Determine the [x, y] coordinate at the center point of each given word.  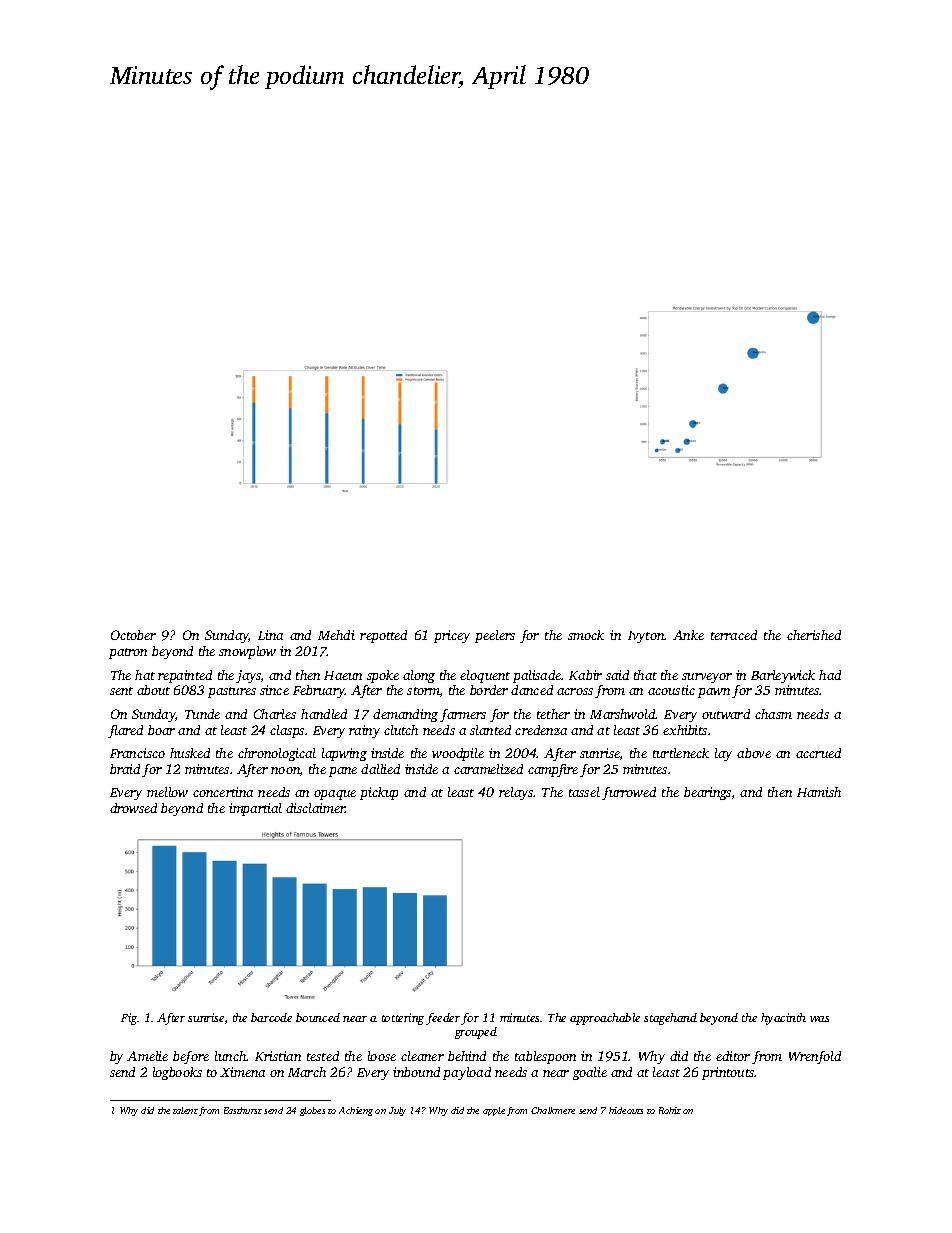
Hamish [819, 792]
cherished [814, 635]
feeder [443, 1019]
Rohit [670, 1110]
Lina [270, 635]
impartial [255, 809]
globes [312, 1111]
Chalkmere [553, 1110]
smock [586, 635]
